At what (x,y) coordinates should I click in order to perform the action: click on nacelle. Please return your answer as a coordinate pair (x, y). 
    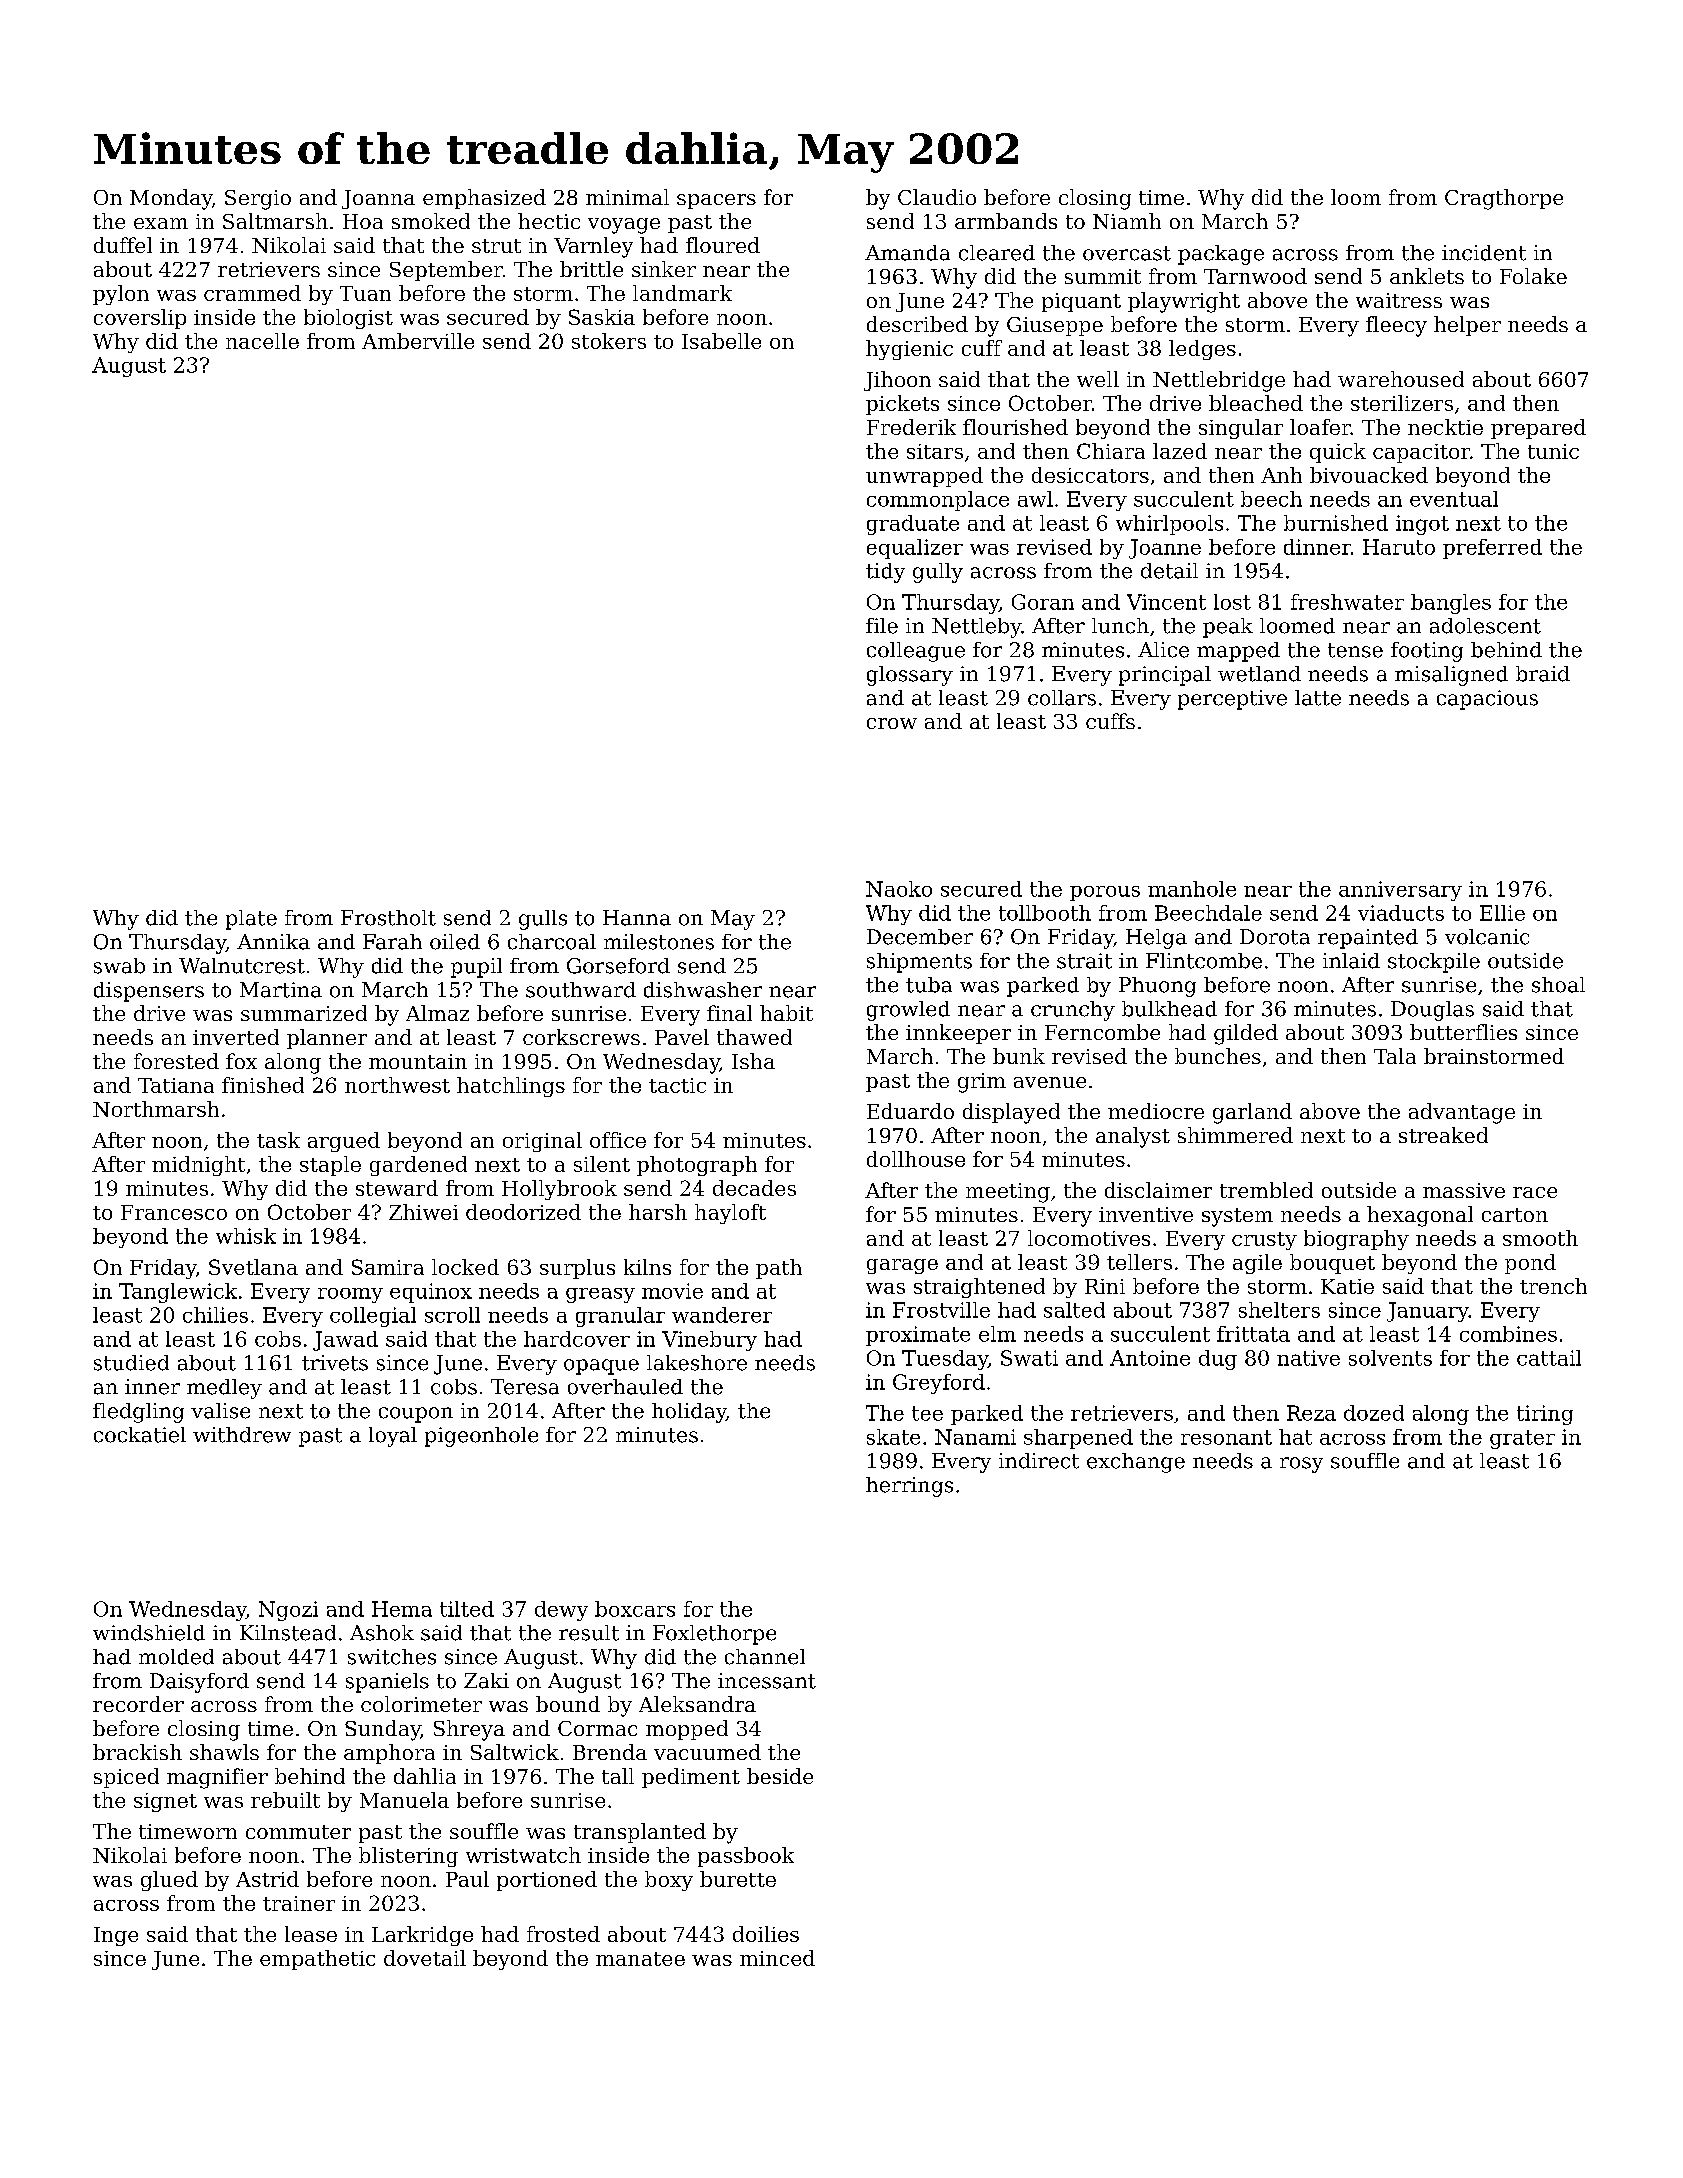
    Looking at the image, I should click on (262, 341).
